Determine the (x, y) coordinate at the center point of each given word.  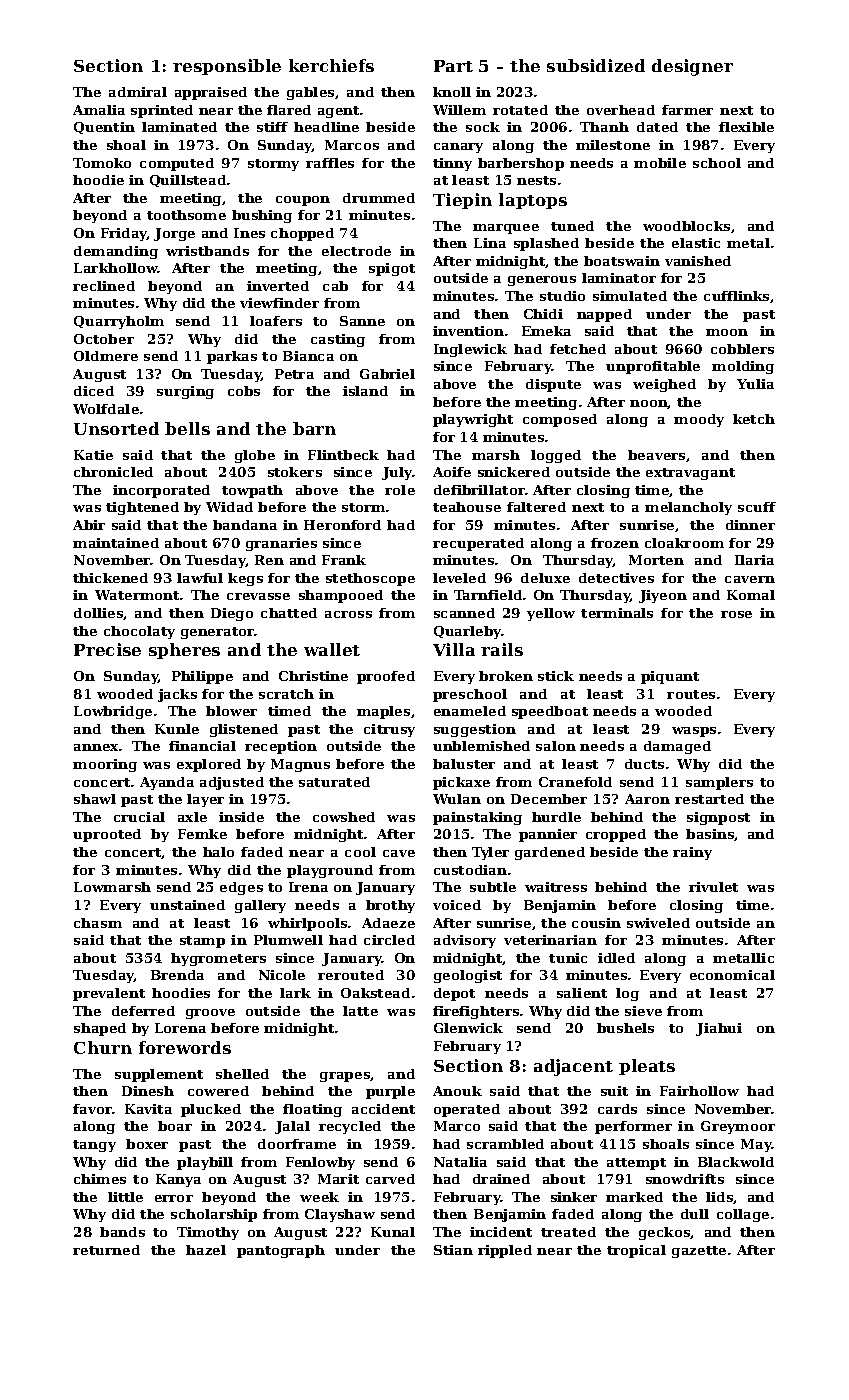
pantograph (281, 1251)
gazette (699, 1252)
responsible (227, 67)
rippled (505, 1251)
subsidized (596, 65)
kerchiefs (331, 65)
